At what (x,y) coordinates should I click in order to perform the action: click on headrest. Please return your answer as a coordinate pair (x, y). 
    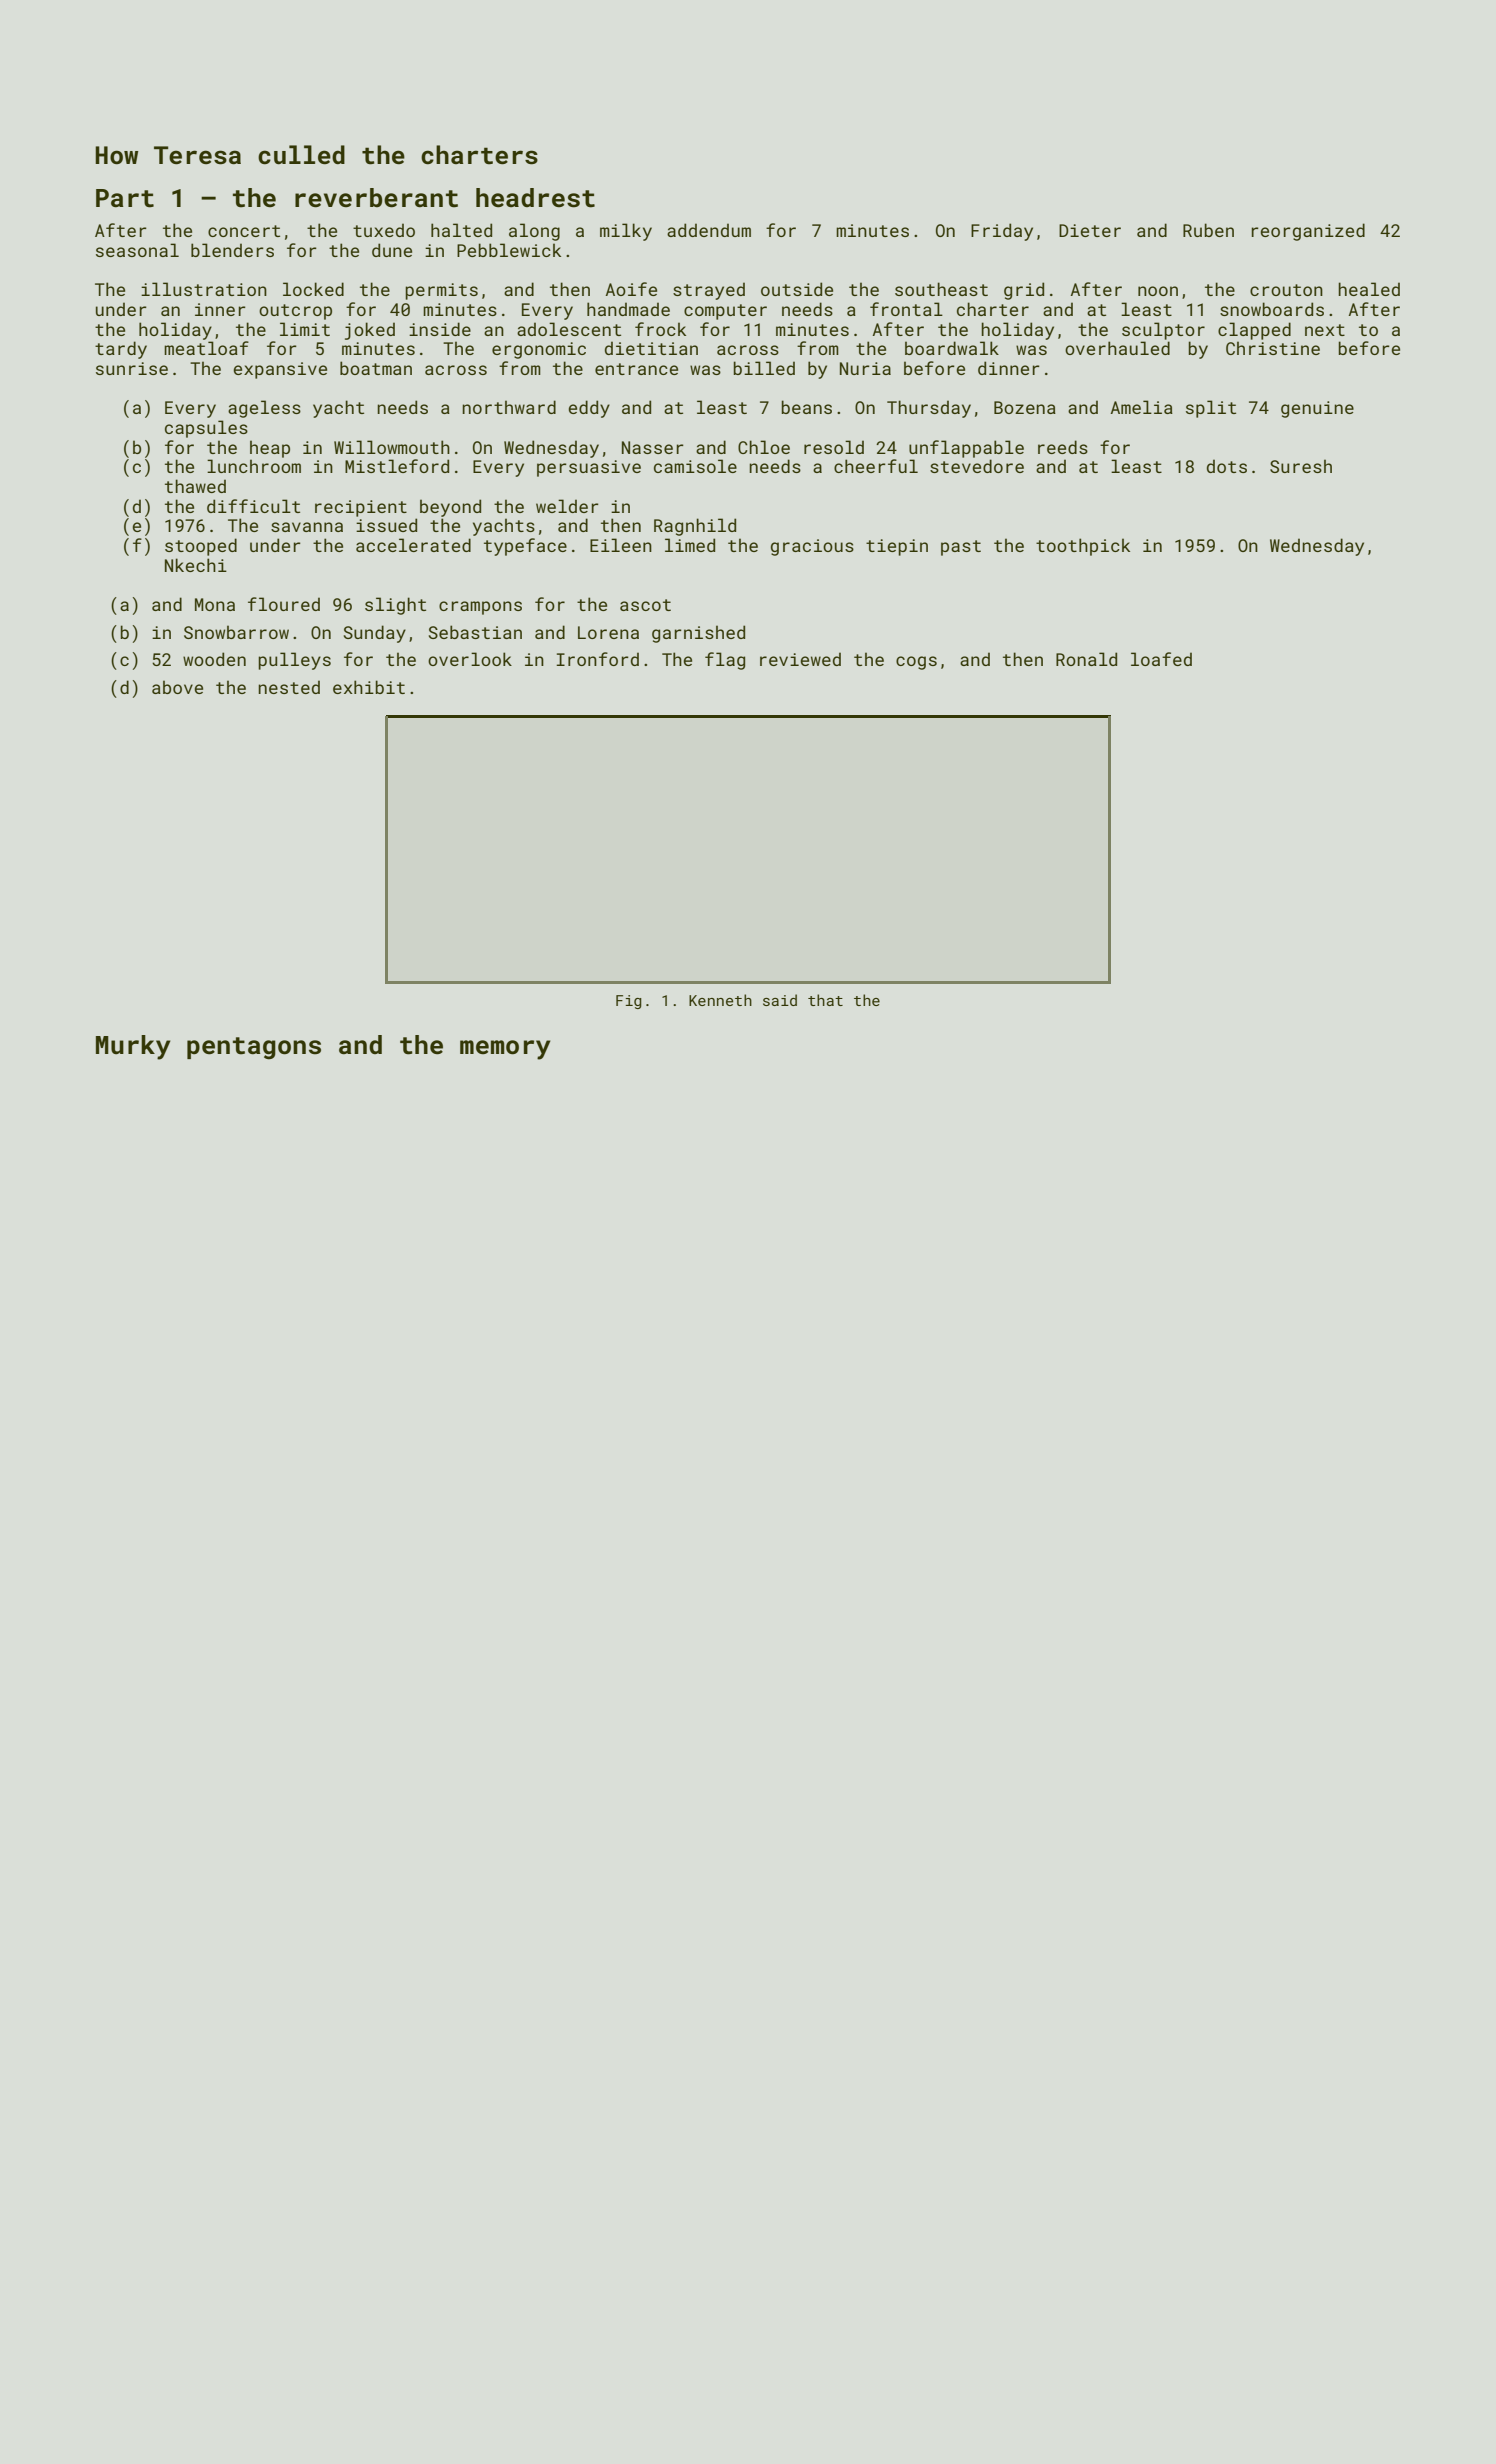
    Looking at the image, I should click on (535, 198).
